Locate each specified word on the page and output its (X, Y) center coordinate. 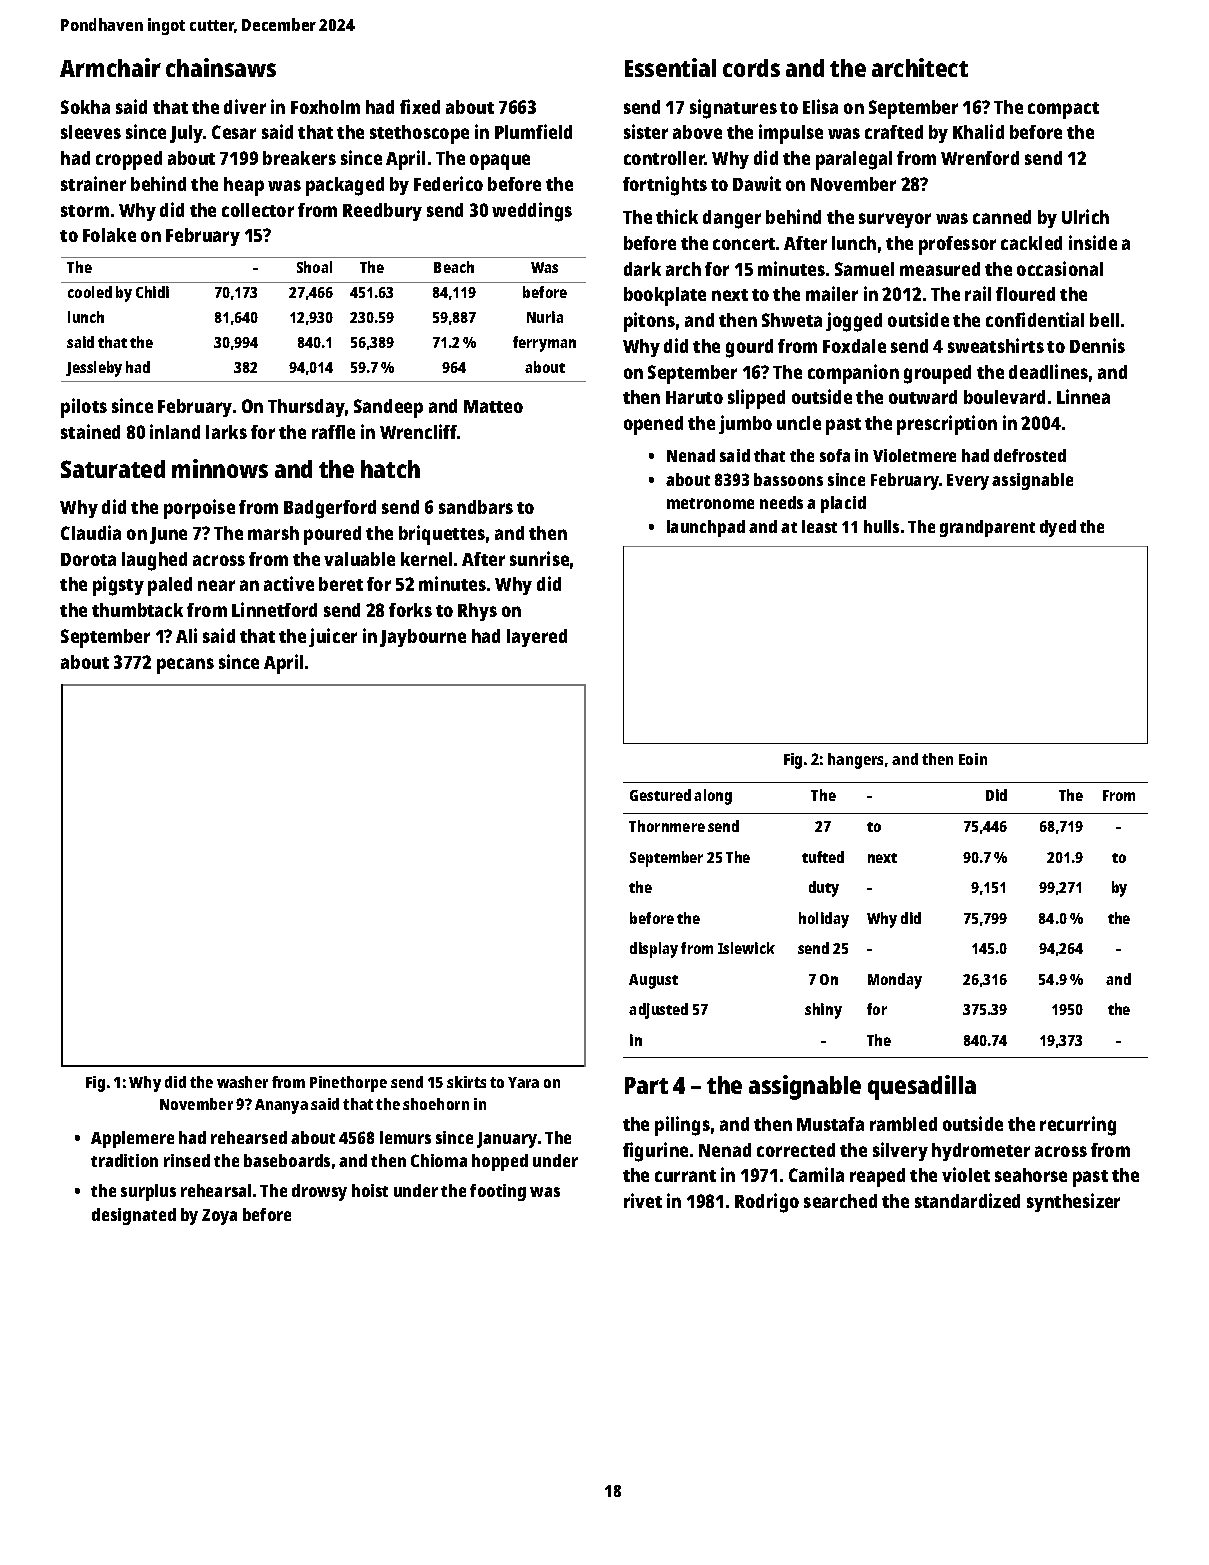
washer (242, 1082)
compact (1063, 110)
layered (537, 638)
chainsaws (221, 67)
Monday (895, 981)
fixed (420, 106)
